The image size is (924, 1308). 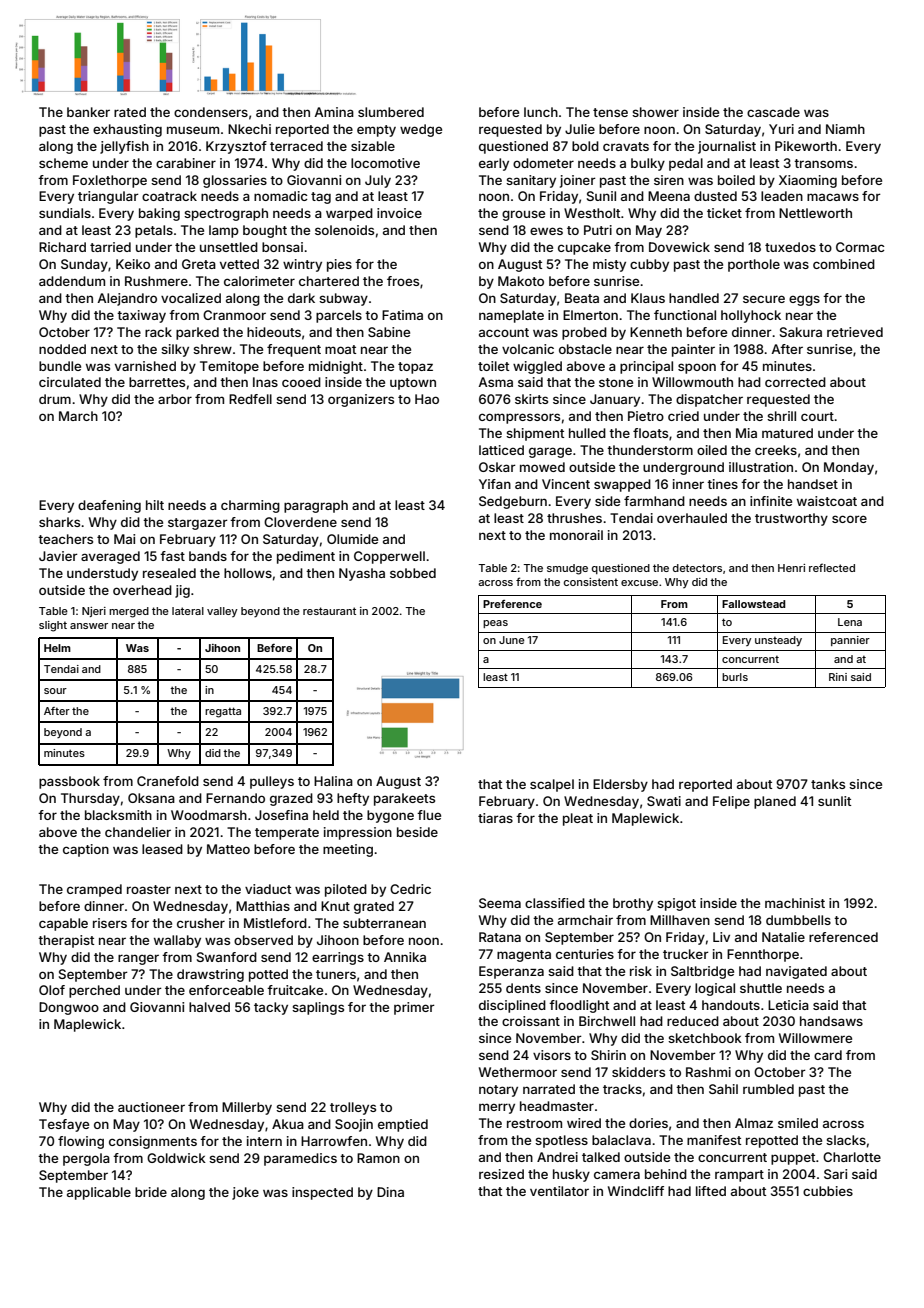 I want to click on tiaras, so click(x=495, y=818).
